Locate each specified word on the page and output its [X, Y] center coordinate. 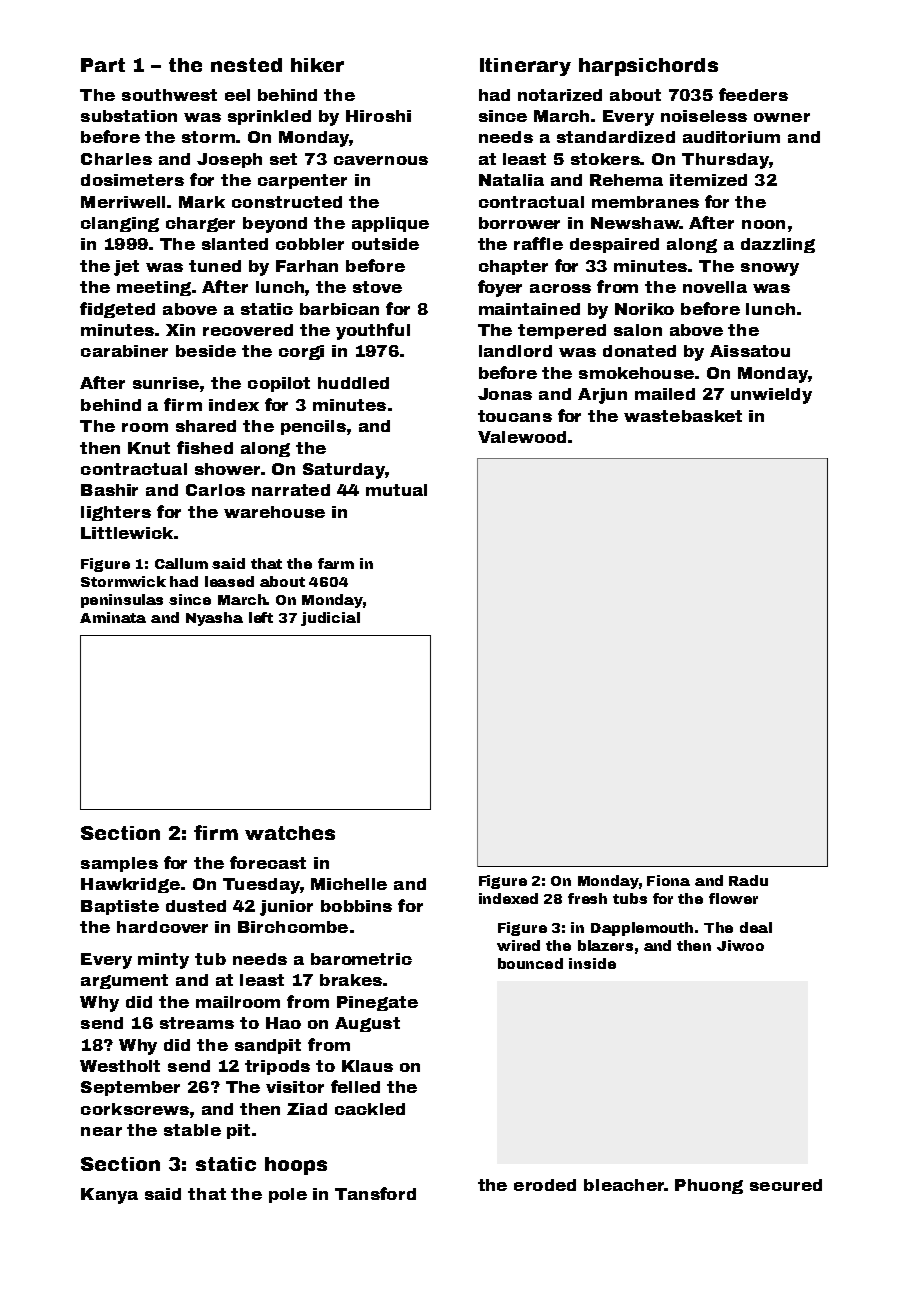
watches [290, 833]
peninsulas [122, 601]
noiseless [704, 116]
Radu [748, 880]
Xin [180, 330]
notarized [560, 95]
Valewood [522, 437]
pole [288, 1195]
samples [119, 864]
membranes [645, 202]
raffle [538, 243]
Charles [116, 159]
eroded [545, 1185]
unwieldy [771, 396]
